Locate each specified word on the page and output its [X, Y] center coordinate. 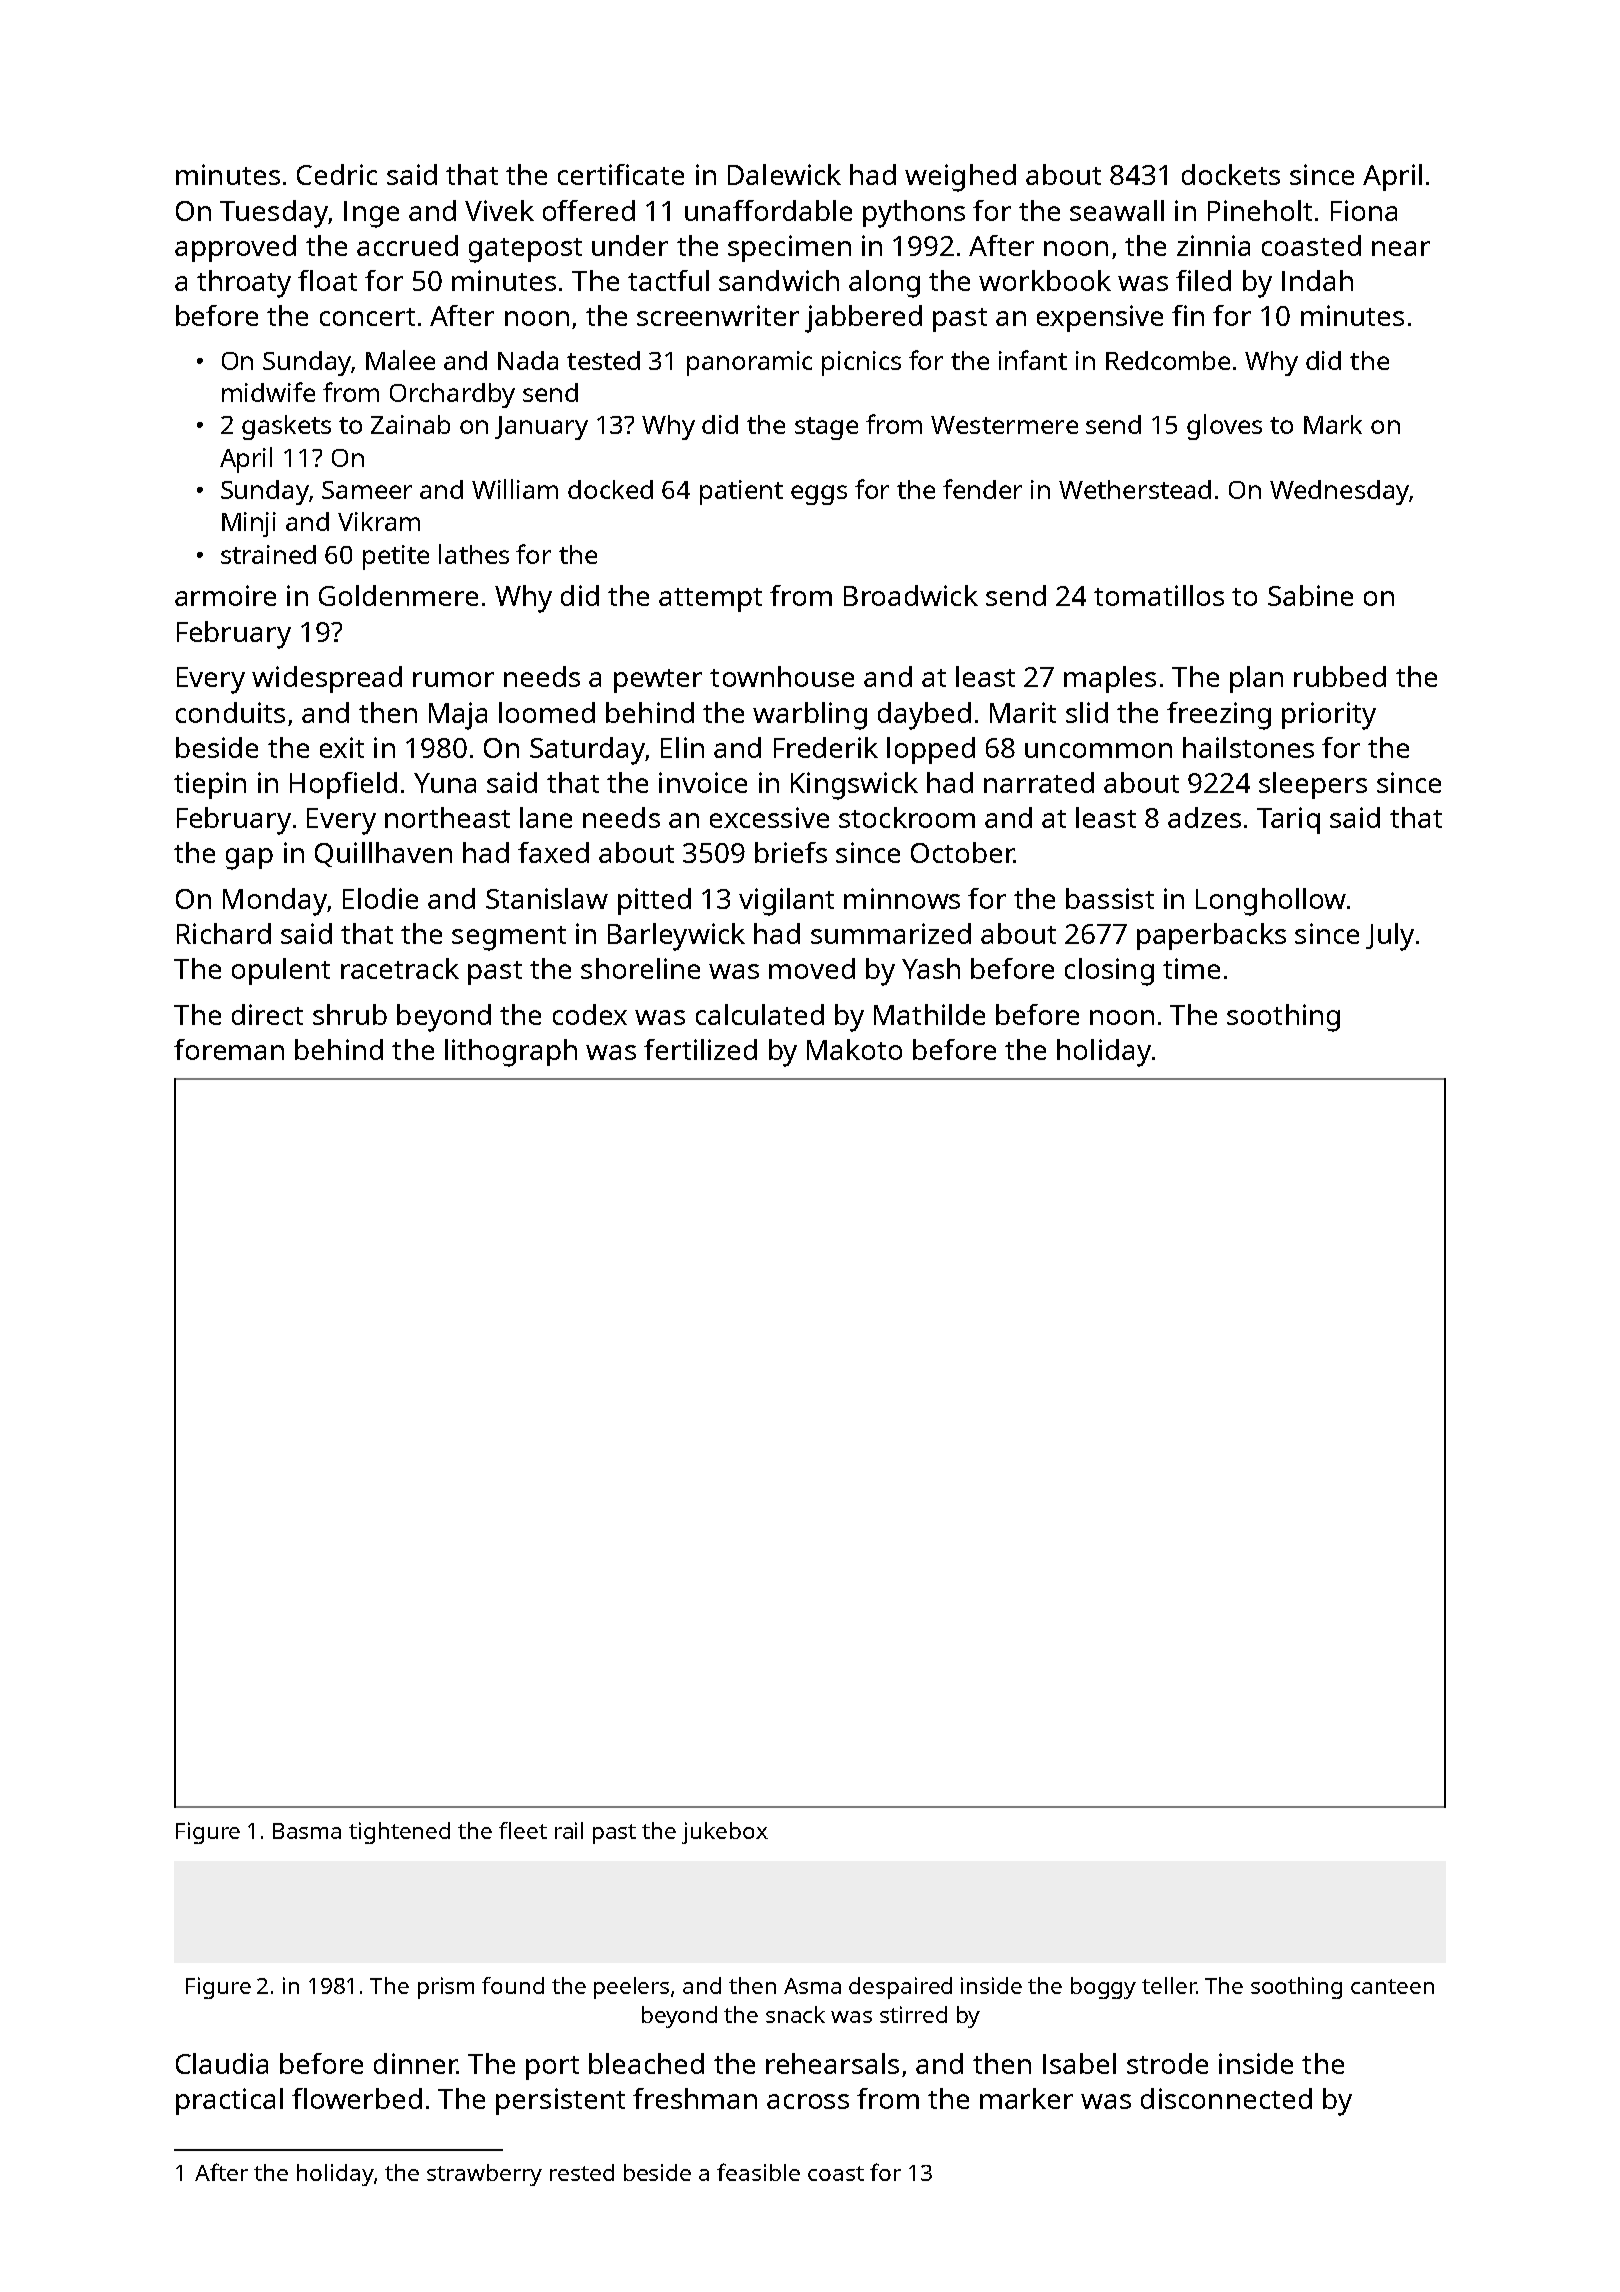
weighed [960, 178]
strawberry [484, 2175]
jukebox [725, 1833]
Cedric [337, 174]
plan [1256, 679]
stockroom [907, 817]
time [1191, 968]
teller [1169, 1985]
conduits [230, 712]
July [1390, 937]
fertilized [700, 1049]
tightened [399, 1833]
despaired [900, 1988]
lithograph [511, 1053]
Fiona [1364, 210]
